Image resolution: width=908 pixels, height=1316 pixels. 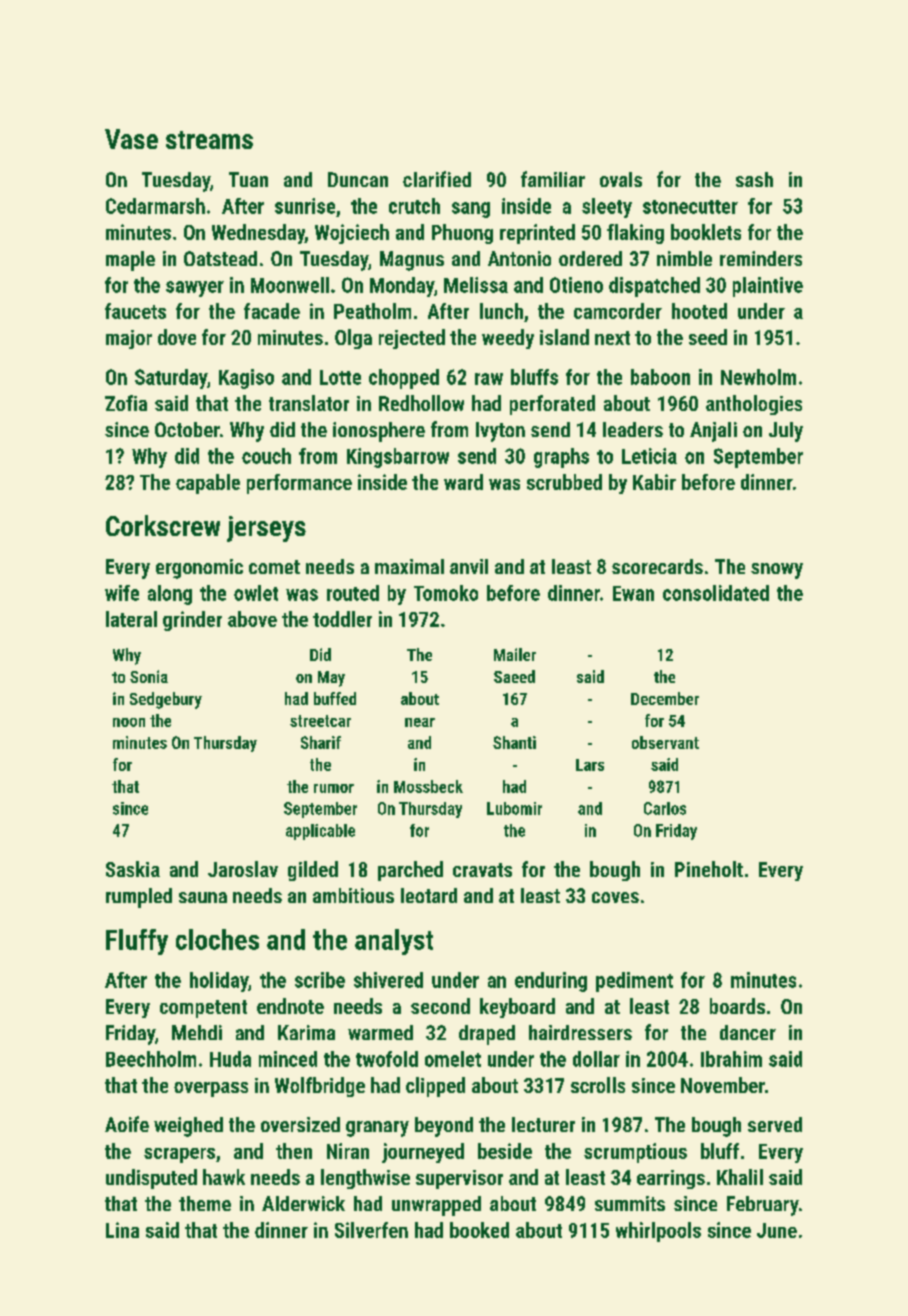 What do you see at coordinates (633, 593) in the document?
I see `Ewan` at bounding box center [633, 593].
